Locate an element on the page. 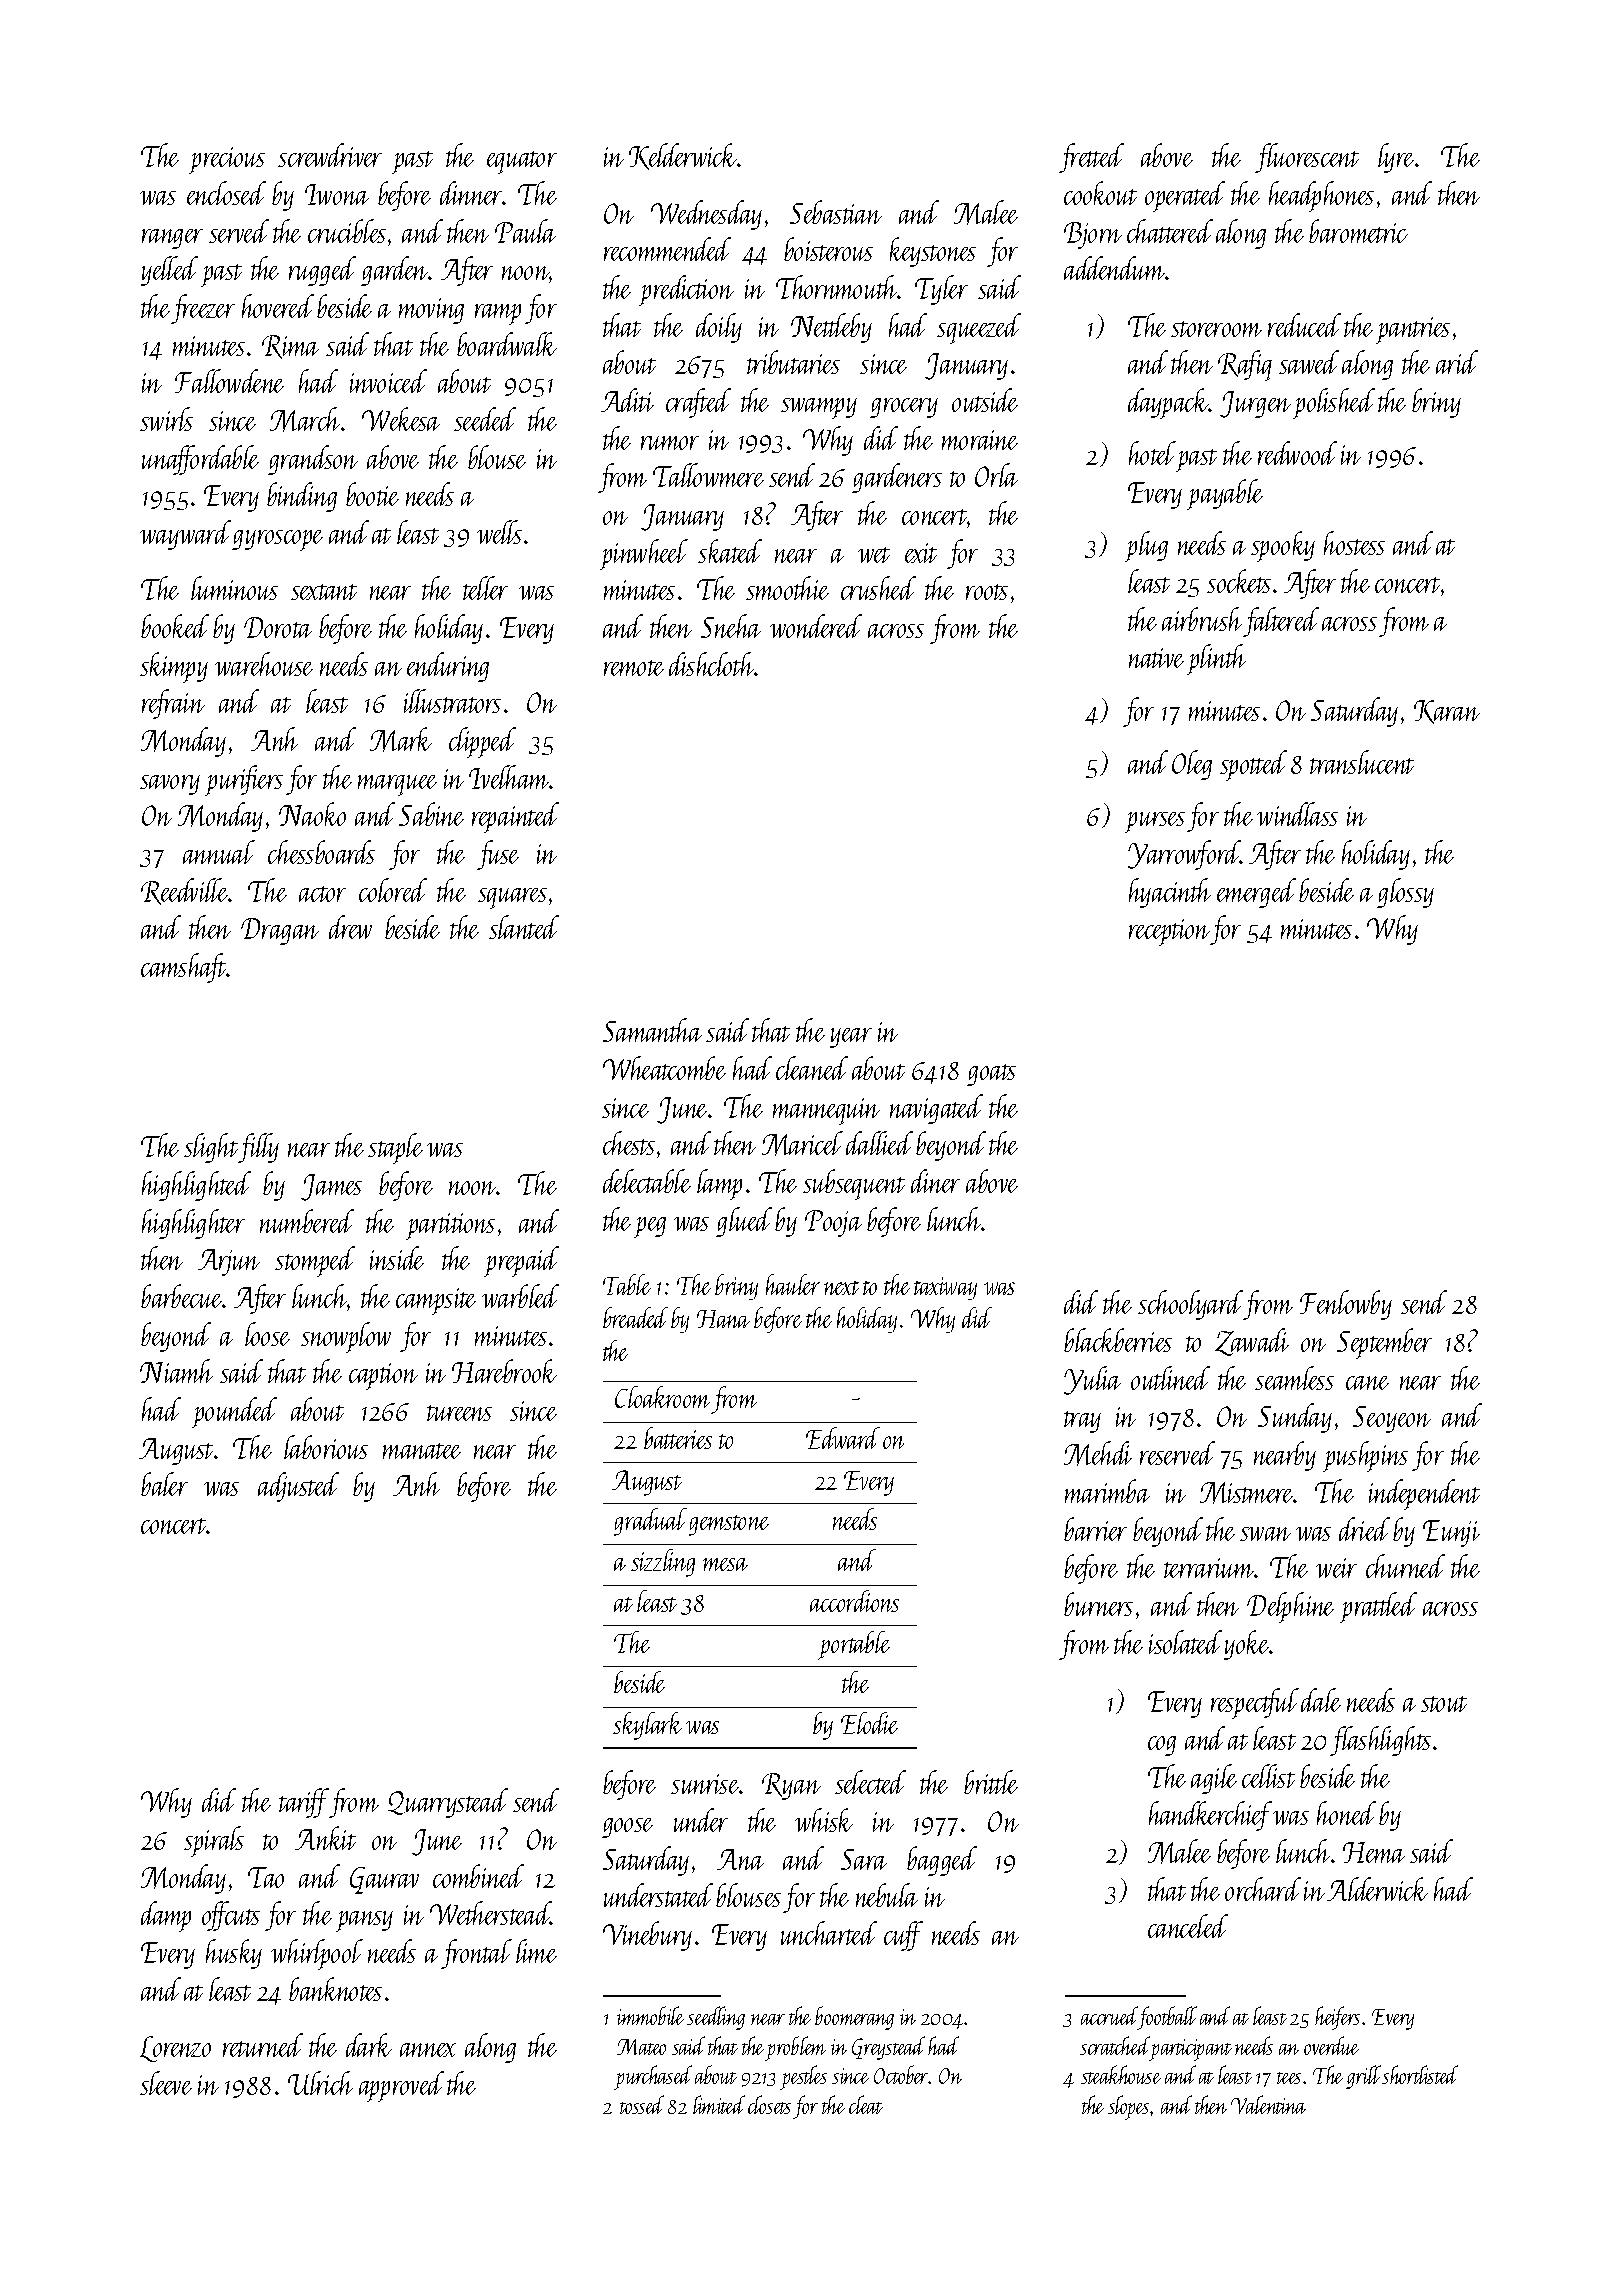  Yarrowford is located at coordinates (1184, 855).
